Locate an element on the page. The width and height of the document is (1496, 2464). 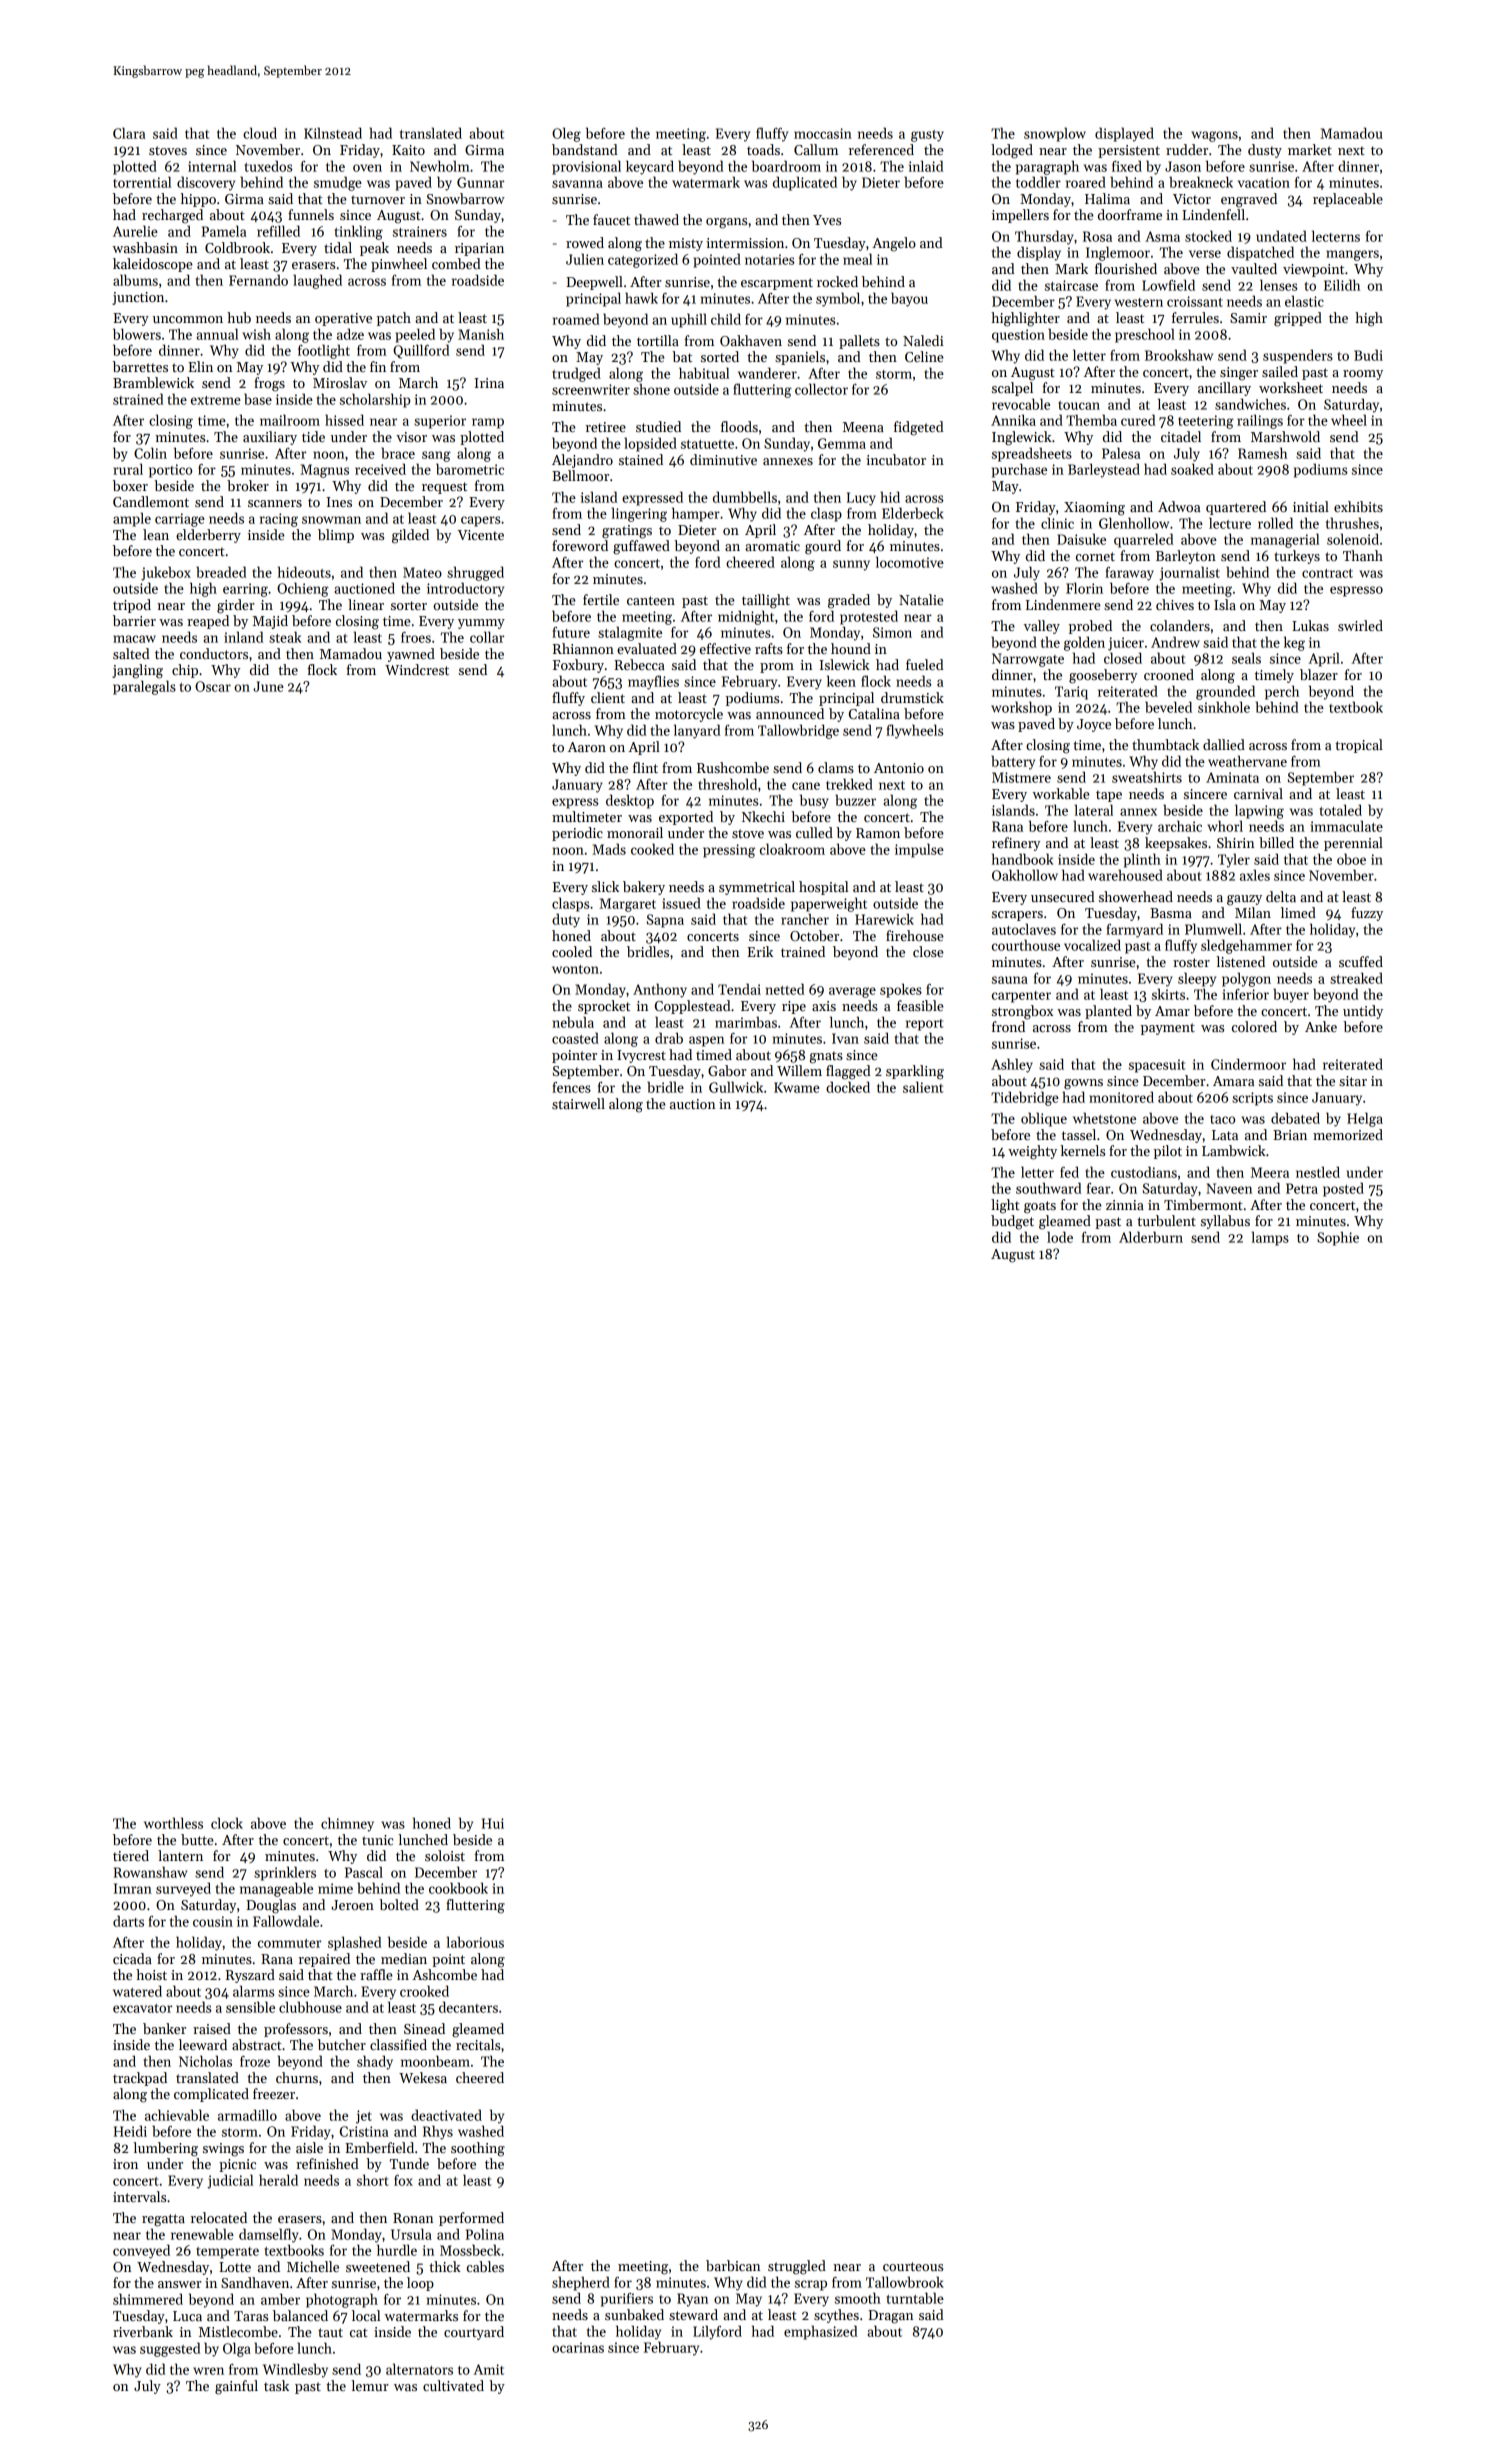
Sophie is located at coordinates (1338, 1238).
